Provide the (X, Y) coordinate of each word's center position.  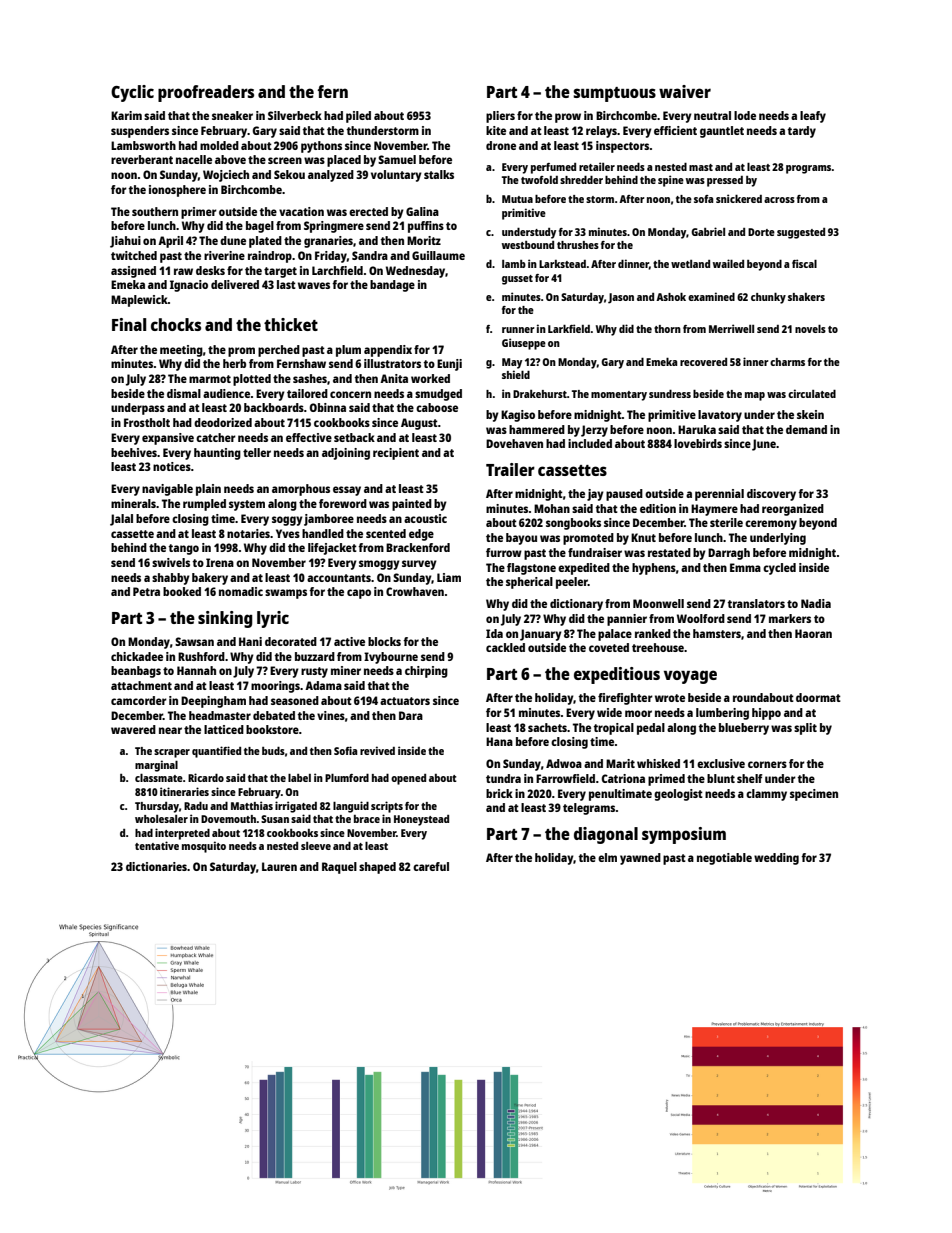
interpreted (182, 834)
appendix (388, 351)
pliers (500, 117)
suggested (801, 233)
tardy (802, 132)
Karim (126, 115)
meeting (181, 351)
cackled (505, 647)
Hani (250, 641)
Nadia (816, 603)
